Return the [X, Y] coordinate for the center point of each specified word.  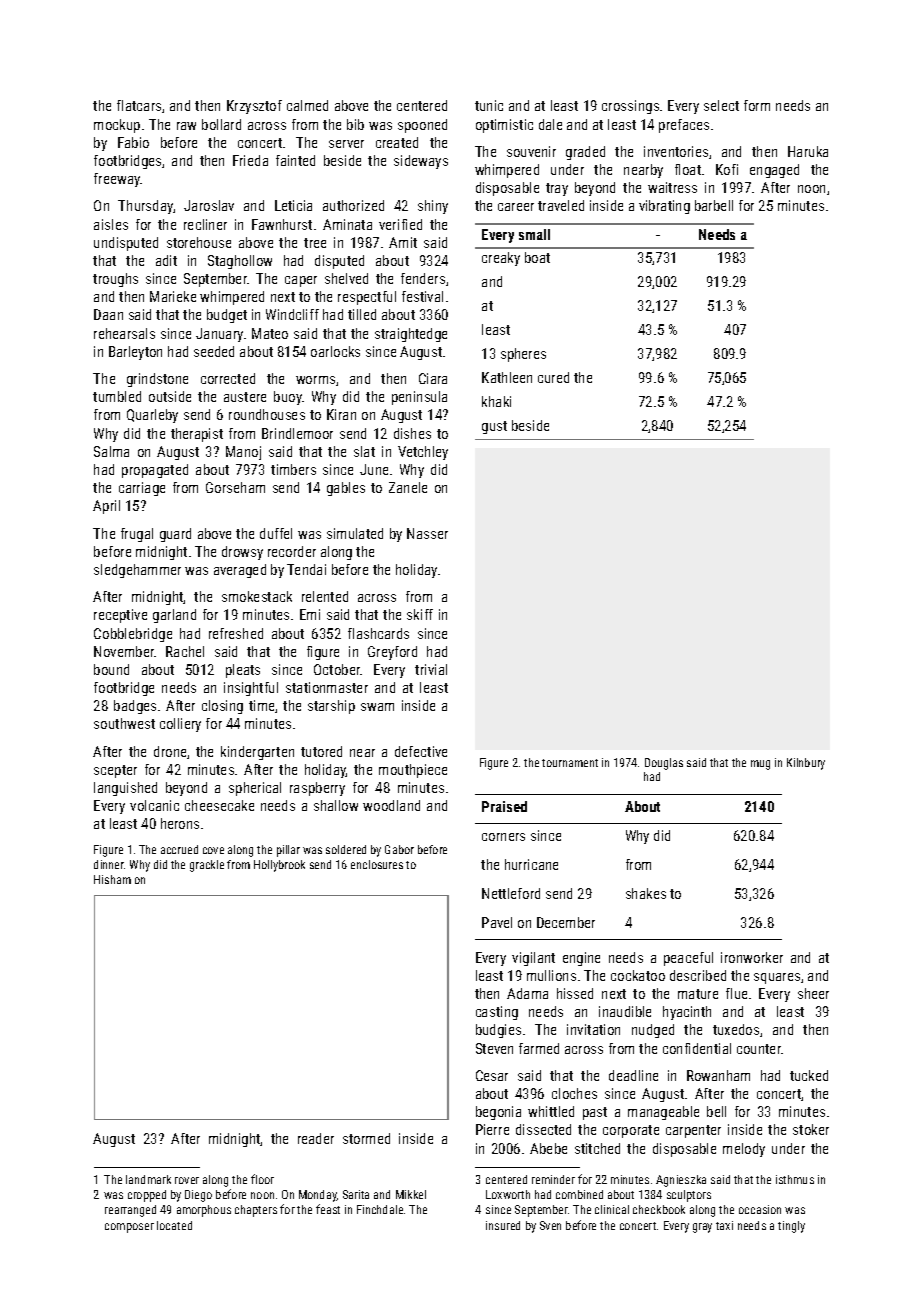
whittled [551, 1111]
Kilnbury [806, 764]
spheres [523, 355]
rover [187, 1180]
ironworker [752, 957]
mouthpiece [413, 771]
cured [553, 377]
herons [180, 823]
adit [166, 260]
